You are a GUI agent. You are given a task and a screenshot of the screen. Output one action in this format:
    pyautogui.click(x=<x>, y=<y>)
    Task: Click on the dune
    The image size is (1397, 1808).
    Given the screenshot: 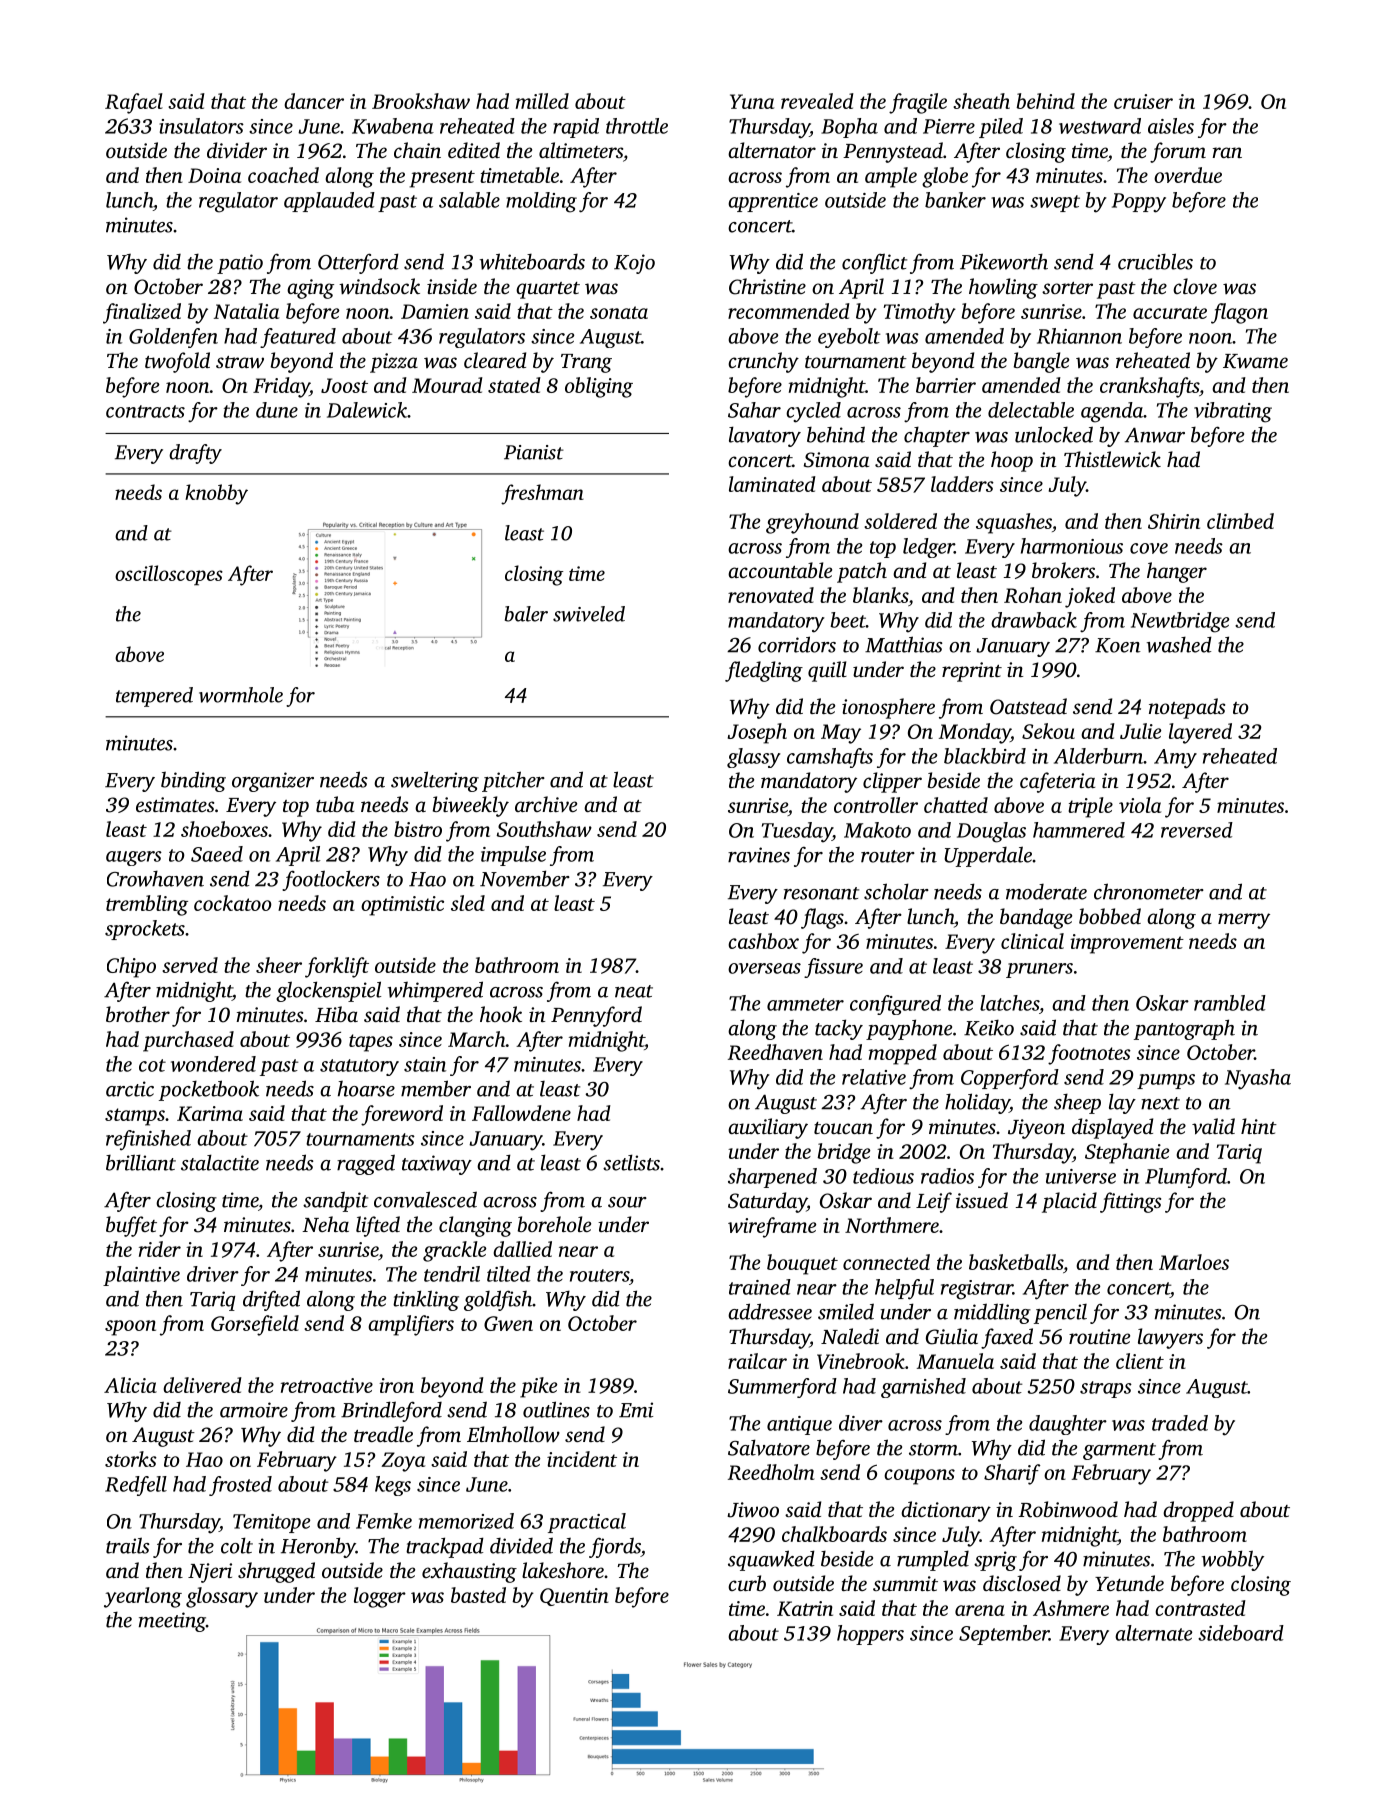 What is the action you would take?
    pyautogui.click(x=277, y=410)
